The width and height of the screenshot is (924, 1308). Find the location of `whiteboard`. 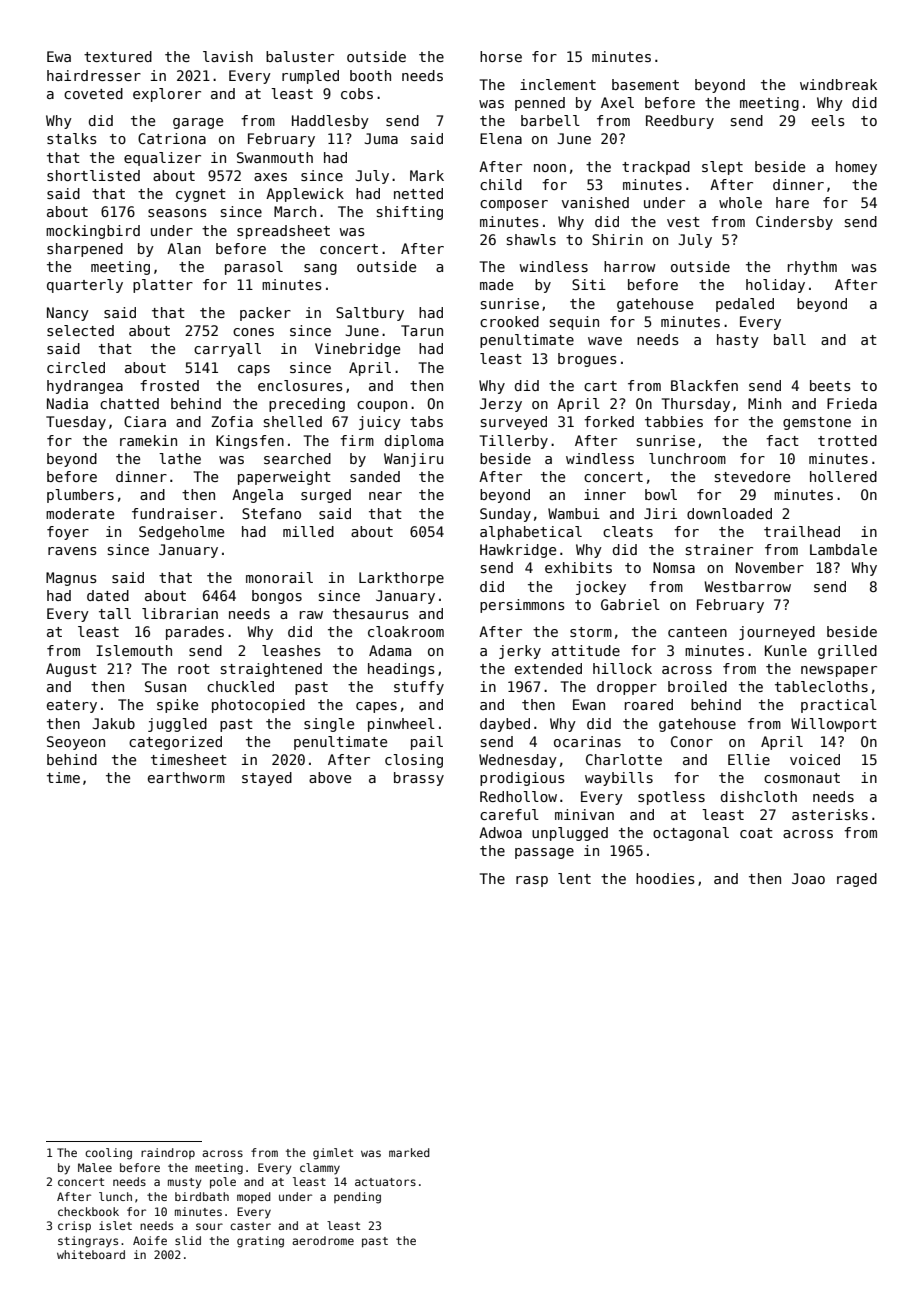

whiteboard is located at coordinates (91, 1254).
